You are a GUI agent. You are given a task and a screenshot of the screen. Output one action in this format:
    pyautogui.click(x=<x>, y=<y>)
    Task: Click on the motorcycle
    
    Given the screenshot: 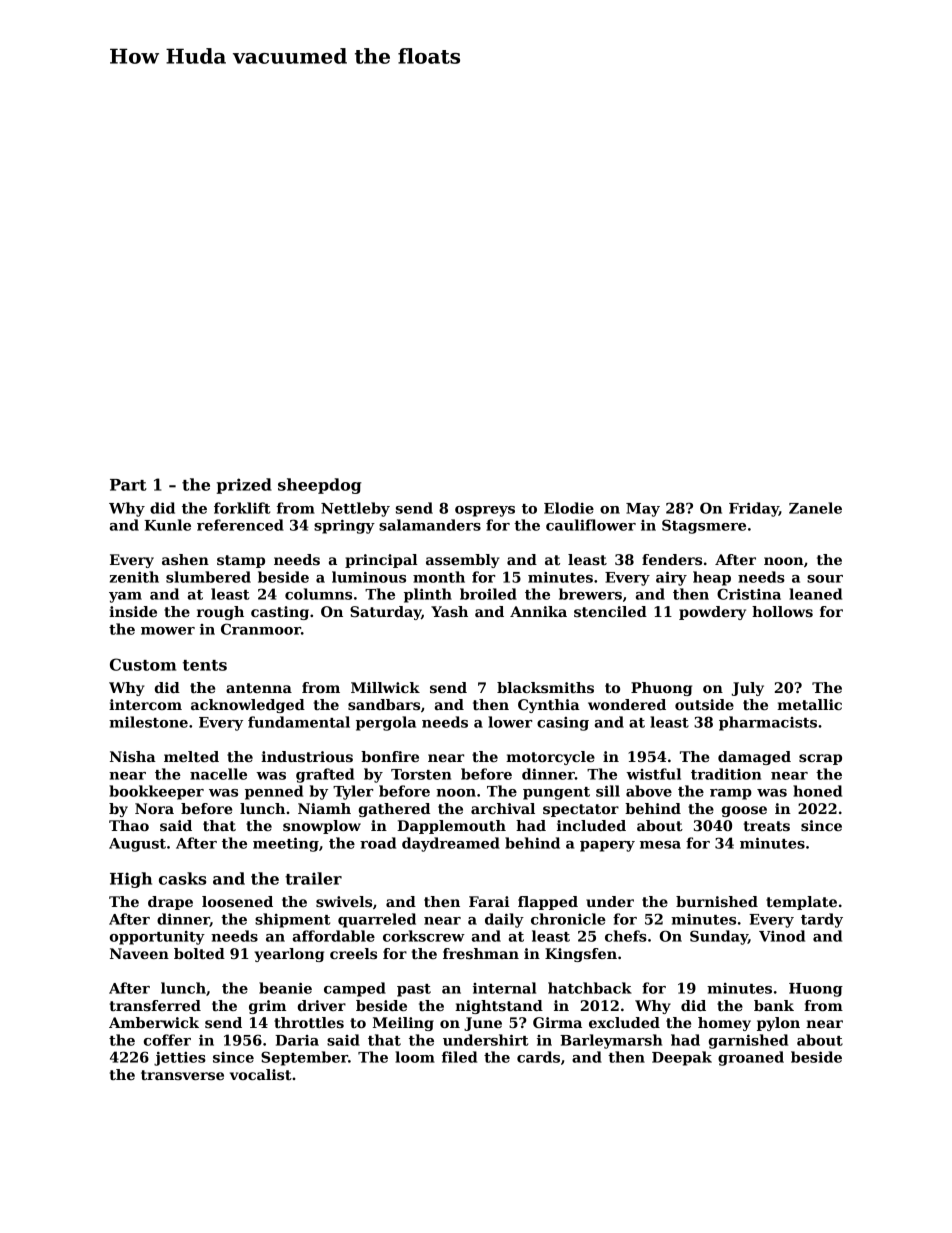 What is the action you would take?
    pyautogui.click(x=550, y=758)
